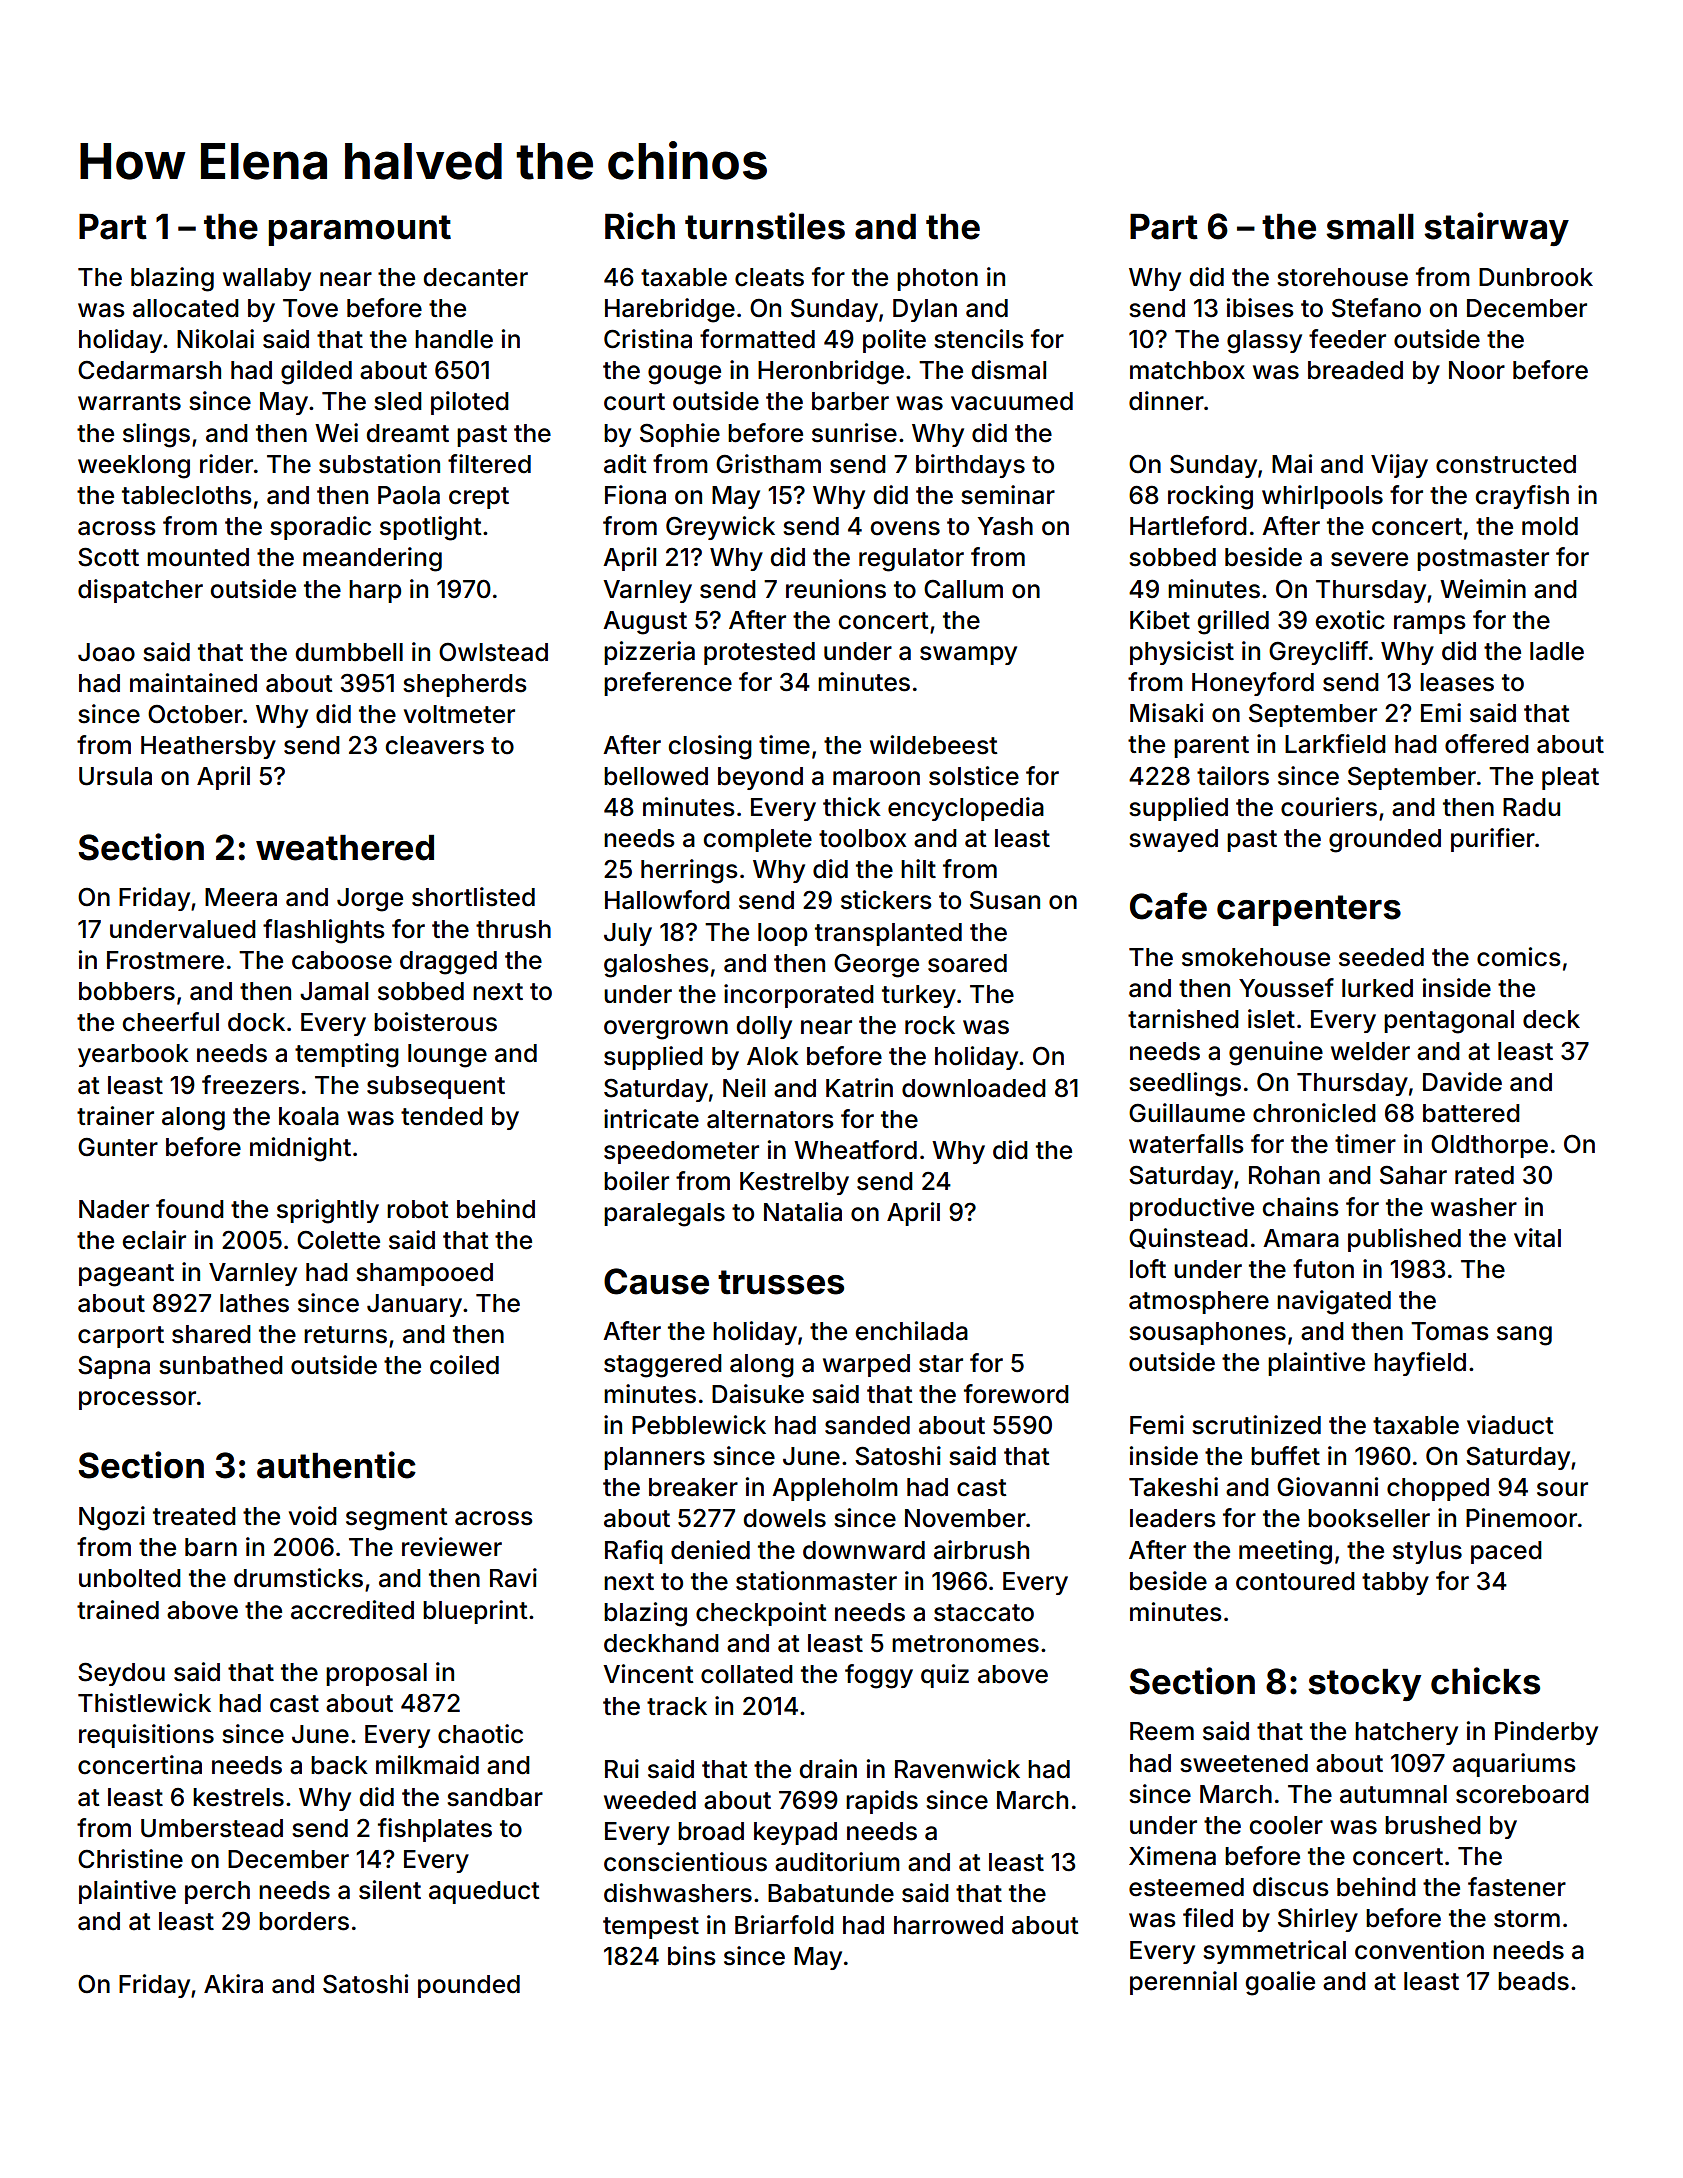  I want to click on bins, so click(692, 1956).
